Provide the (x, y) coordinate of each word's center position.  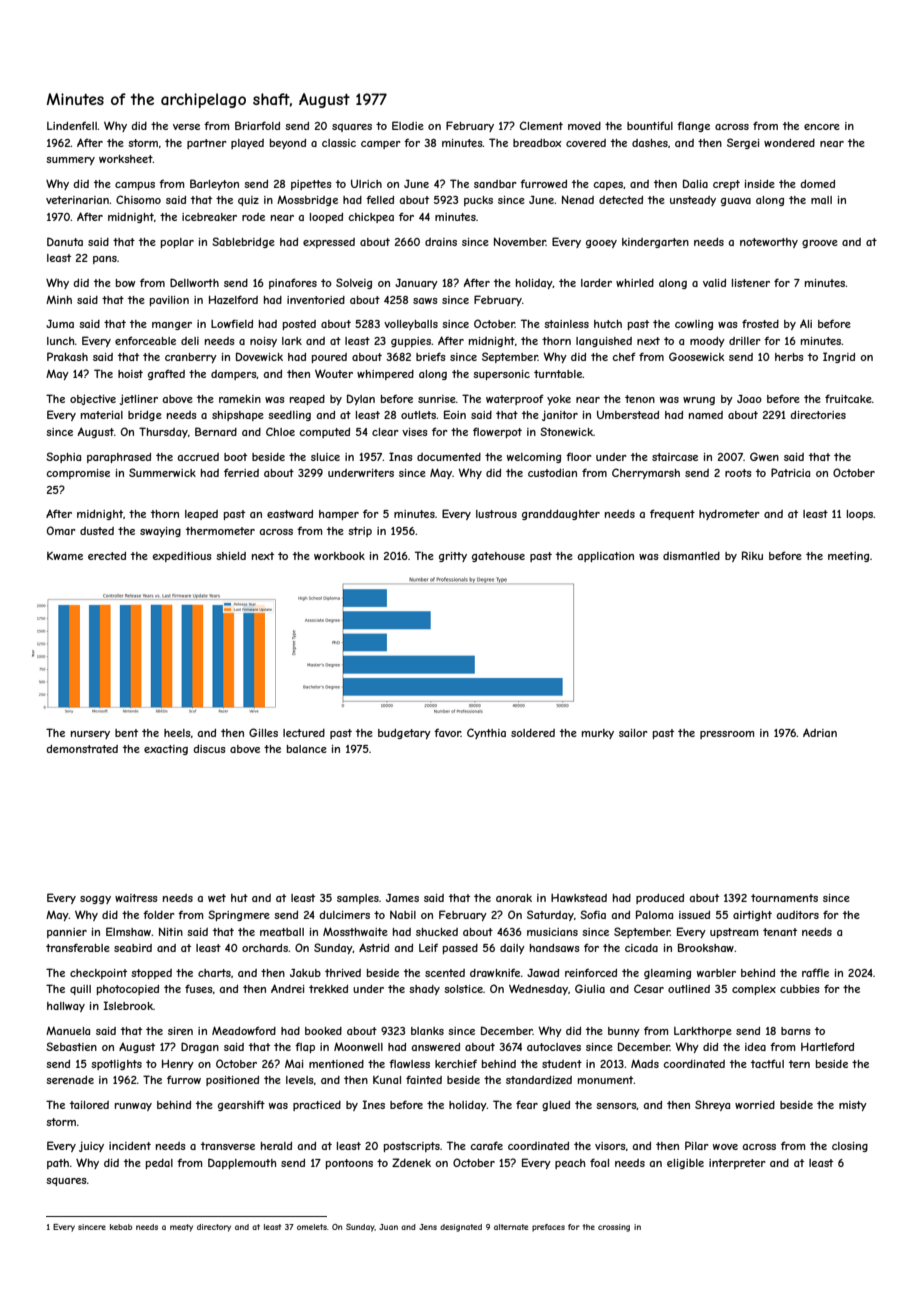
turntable (558, 374)
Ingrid (839, 357)
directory (214, 1228)
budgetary (404, 734)
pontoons (349, 1164)
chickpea (371, 218)
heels (177, 733)
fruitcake (848, 398)
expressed (329, 243)
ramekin (240, 399)
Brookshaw (706, 947)
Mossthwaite (355, 931)
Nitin (171, 931)
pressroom (727, 735)
